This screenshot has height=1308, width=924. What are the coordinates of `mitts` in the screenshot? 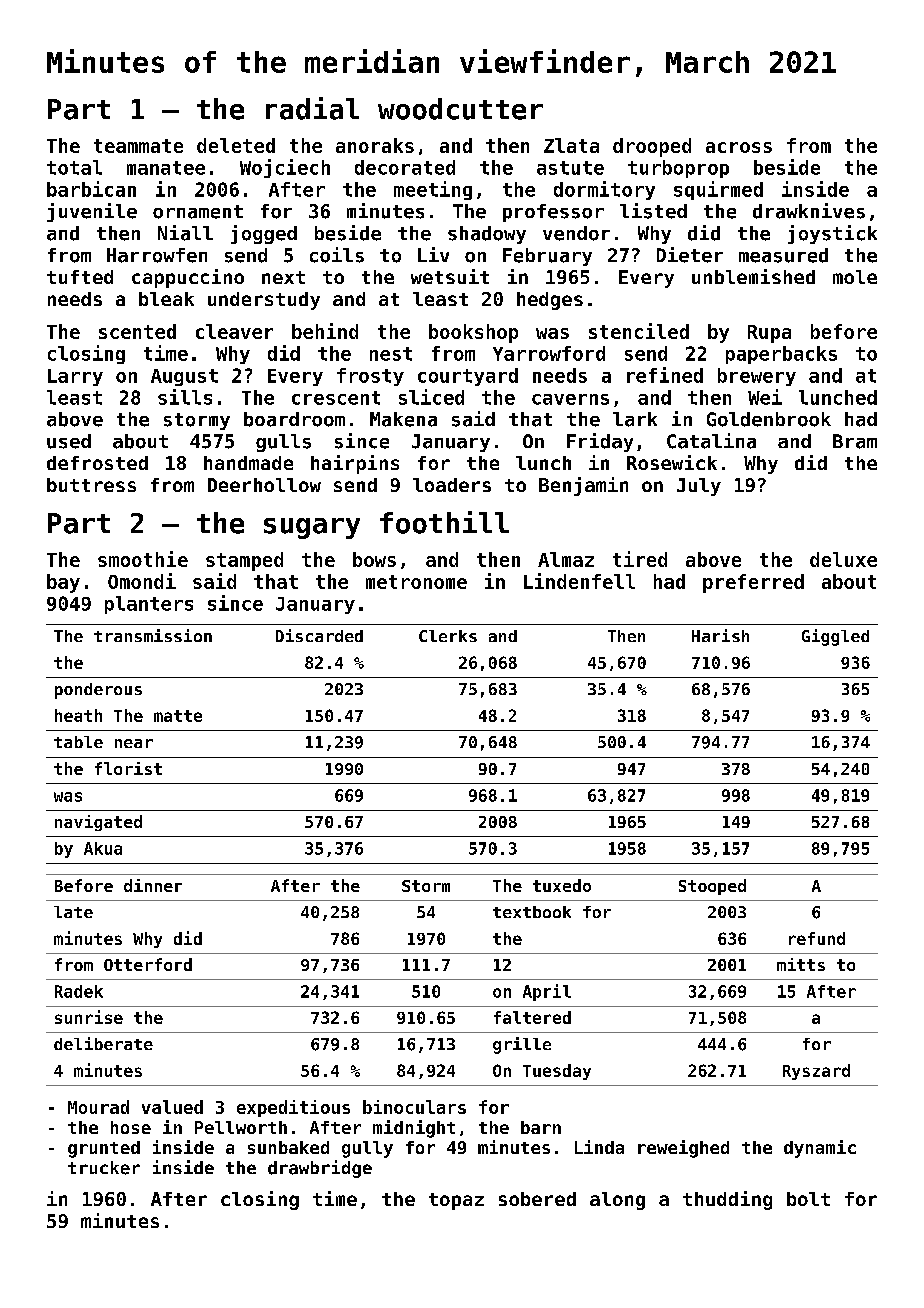 It's located at (801, 964).
